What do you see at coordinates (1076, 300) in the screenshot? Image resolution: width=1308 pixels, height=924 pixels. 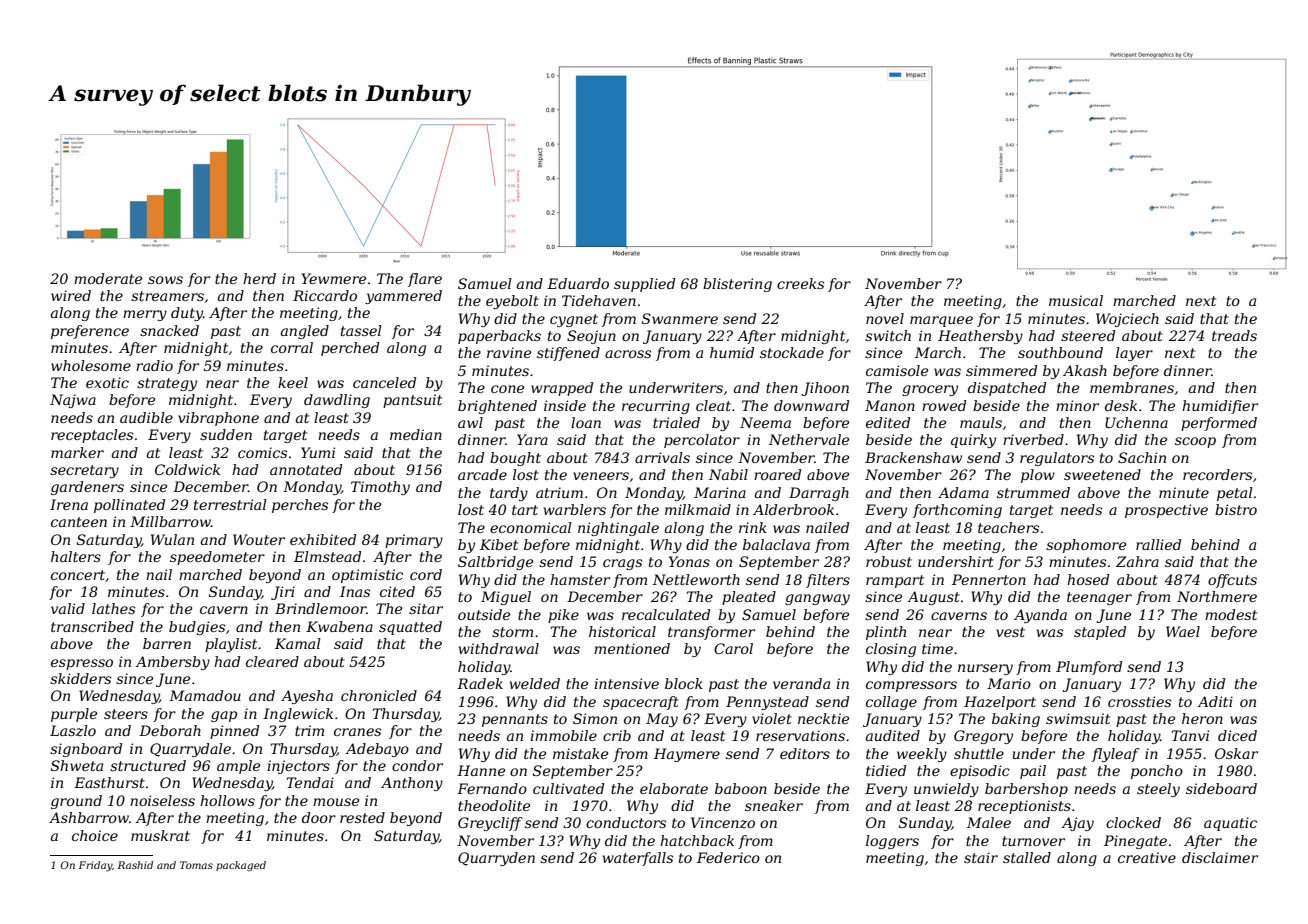 I see `musical` at bounding box center [1076, 300].
